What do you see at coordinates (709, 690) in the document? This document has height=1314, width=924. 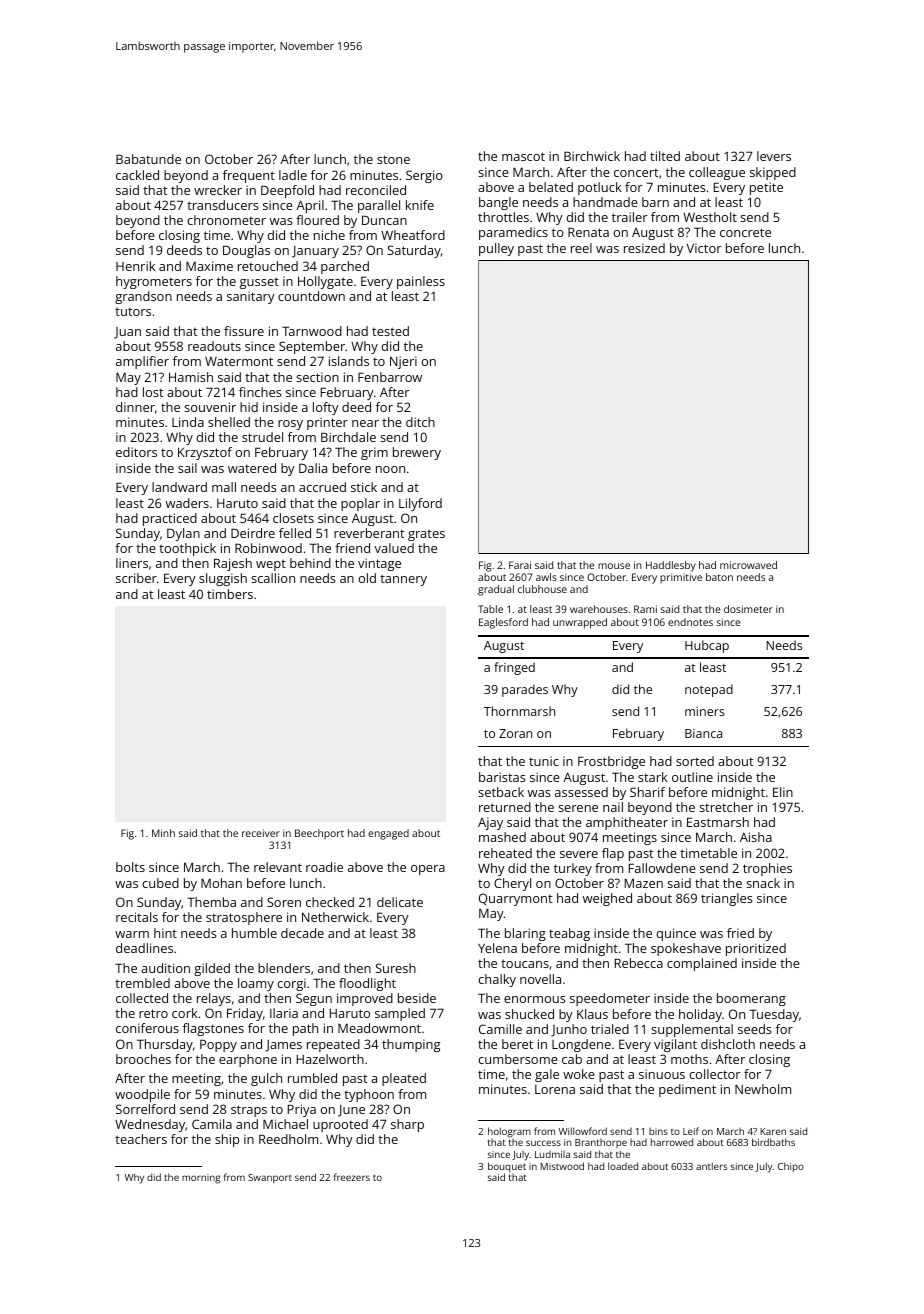 I see `notepad` at bounding box center [709, 690].
